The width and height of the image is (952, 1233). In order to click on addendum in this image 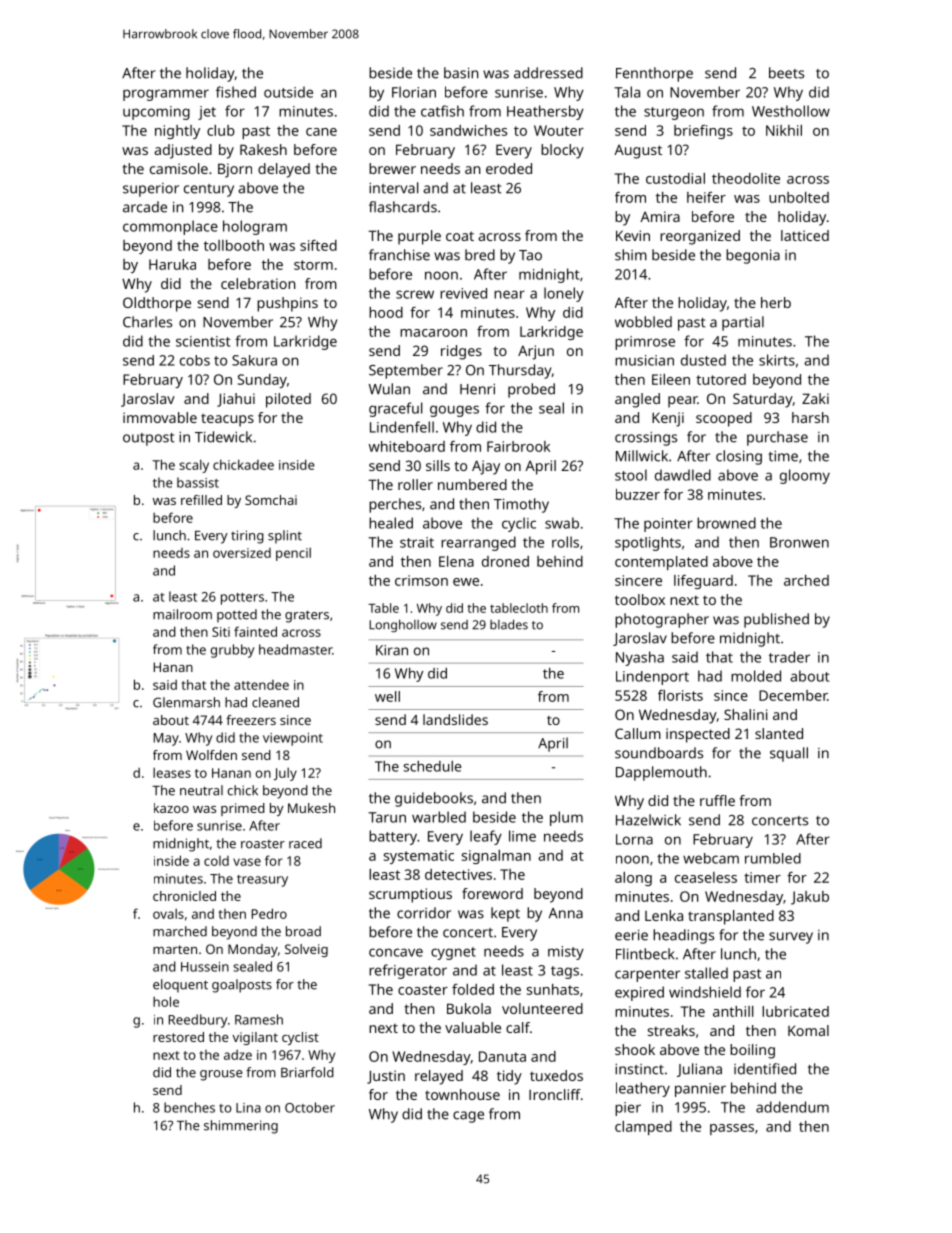, I will do `click(792, 1107)`.
